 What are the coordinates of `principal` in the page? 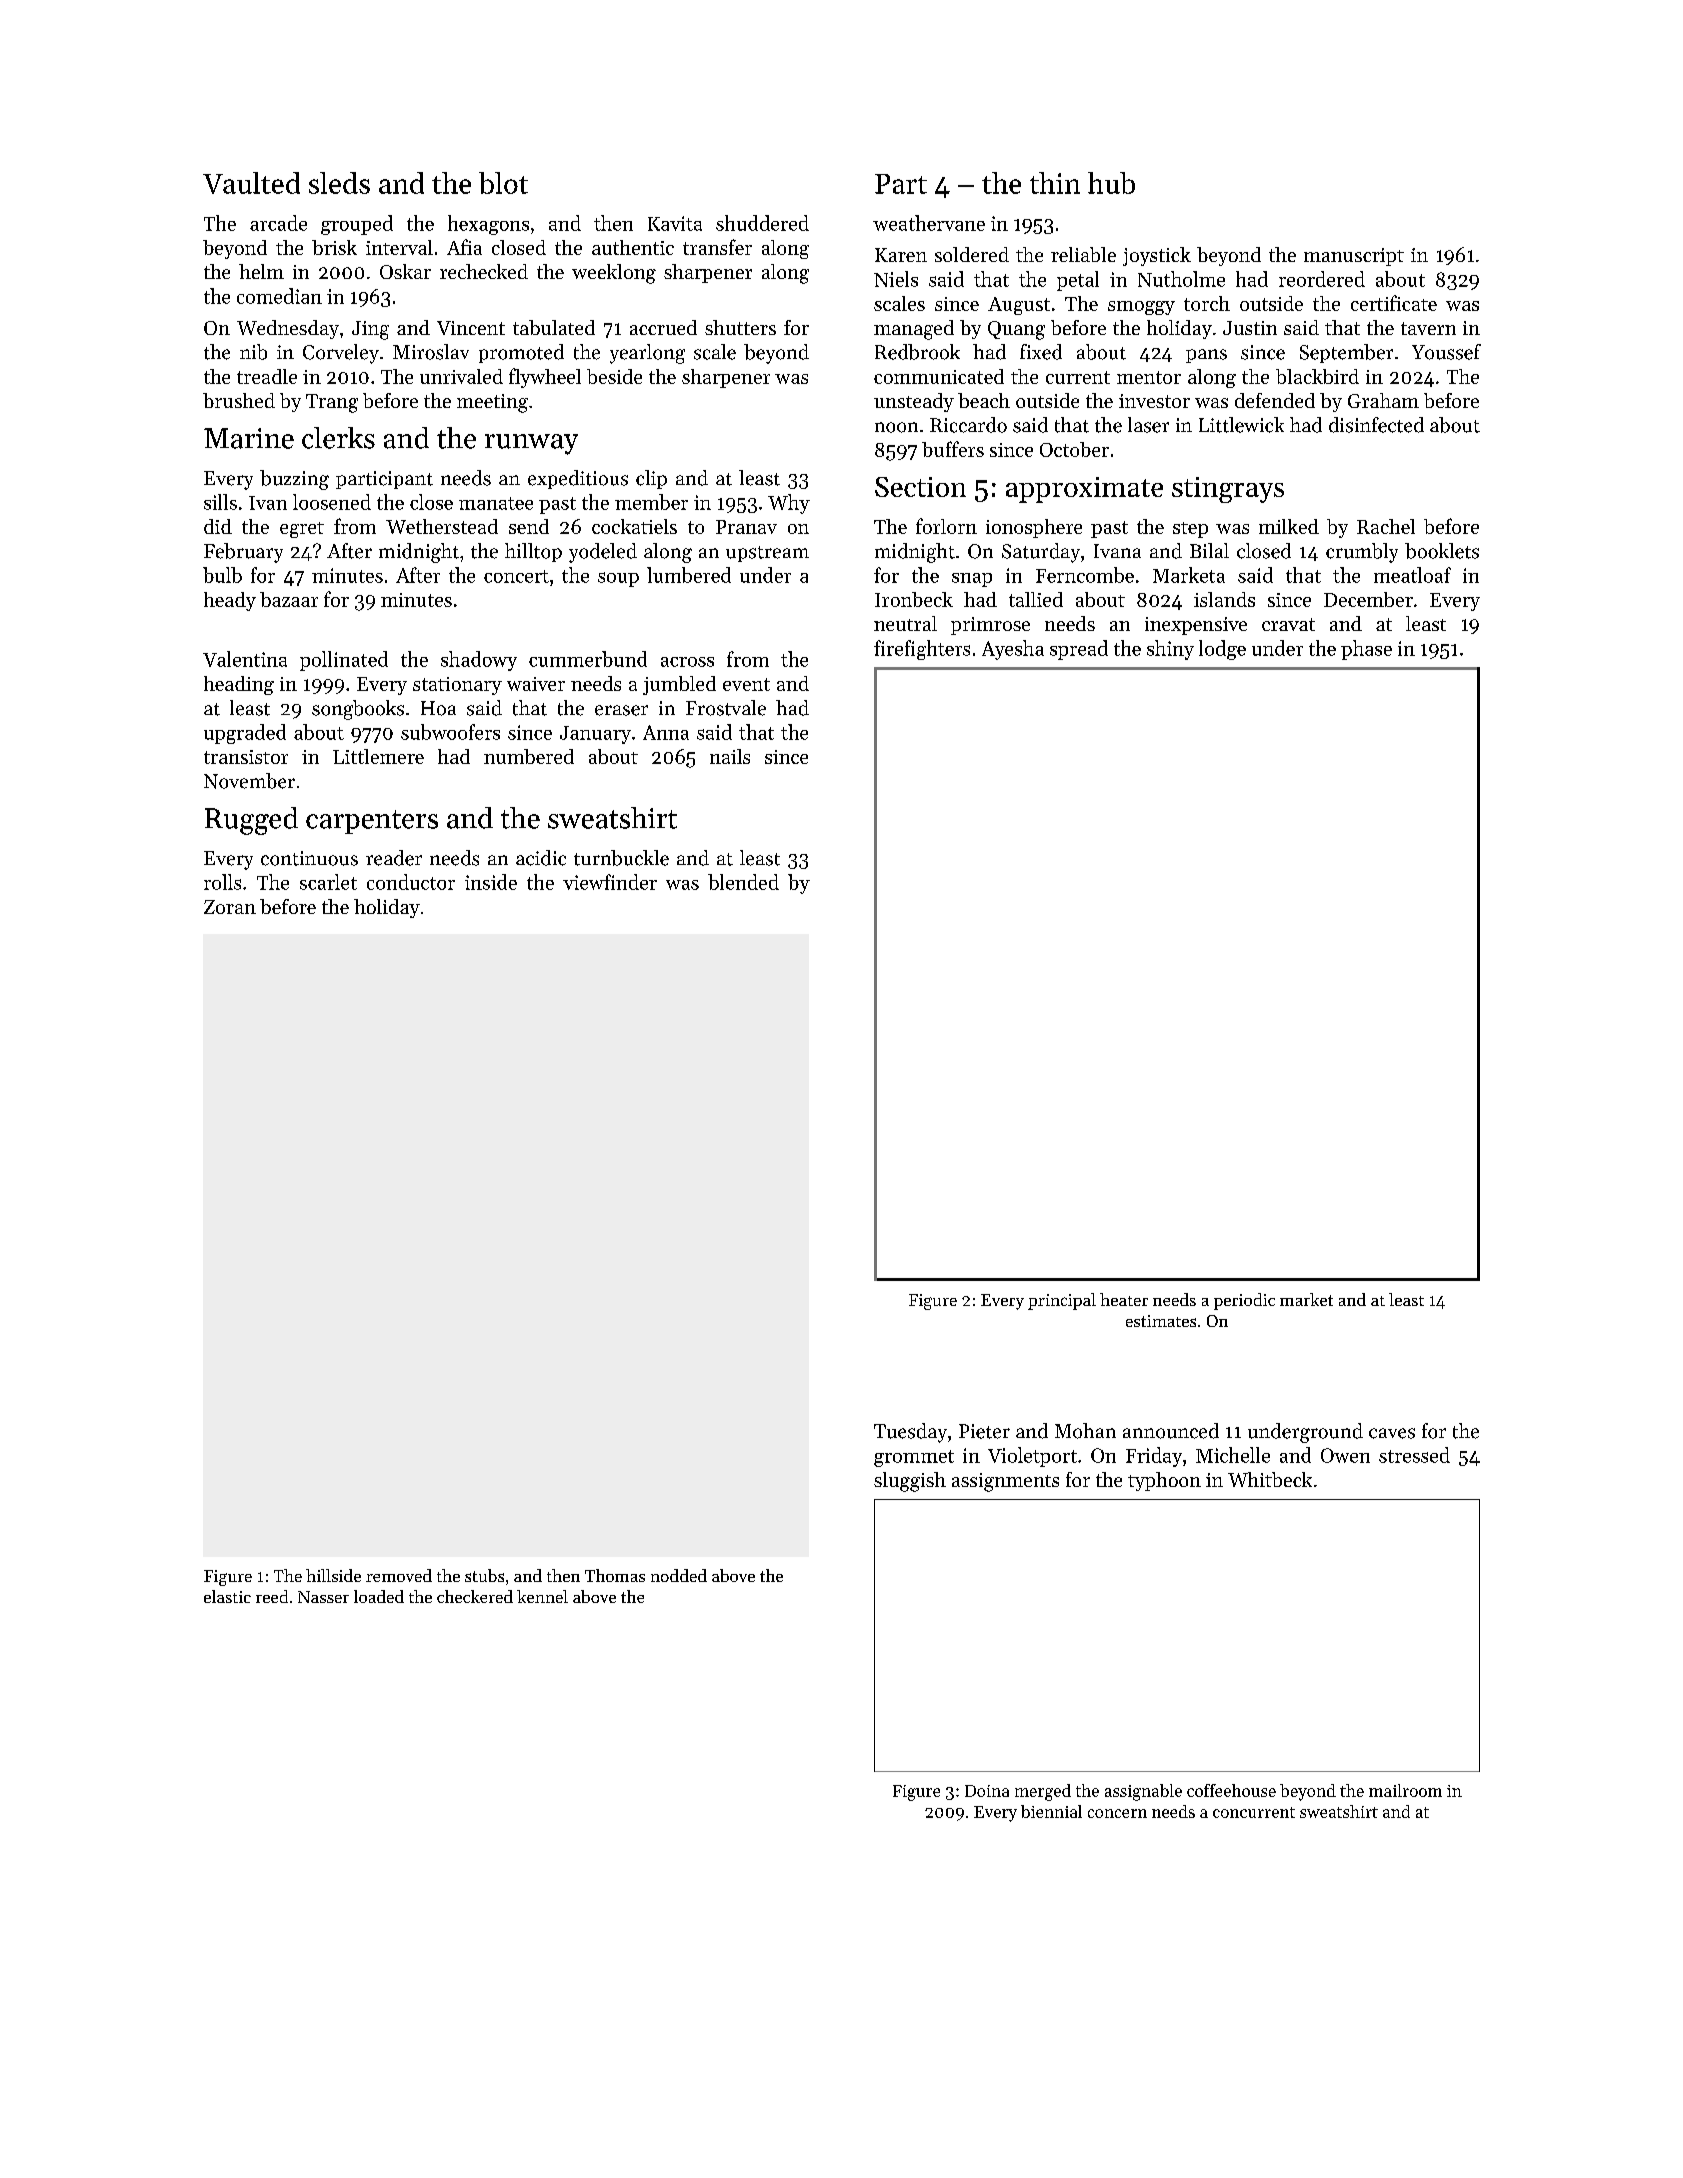 It's located at (1062, 1301).
